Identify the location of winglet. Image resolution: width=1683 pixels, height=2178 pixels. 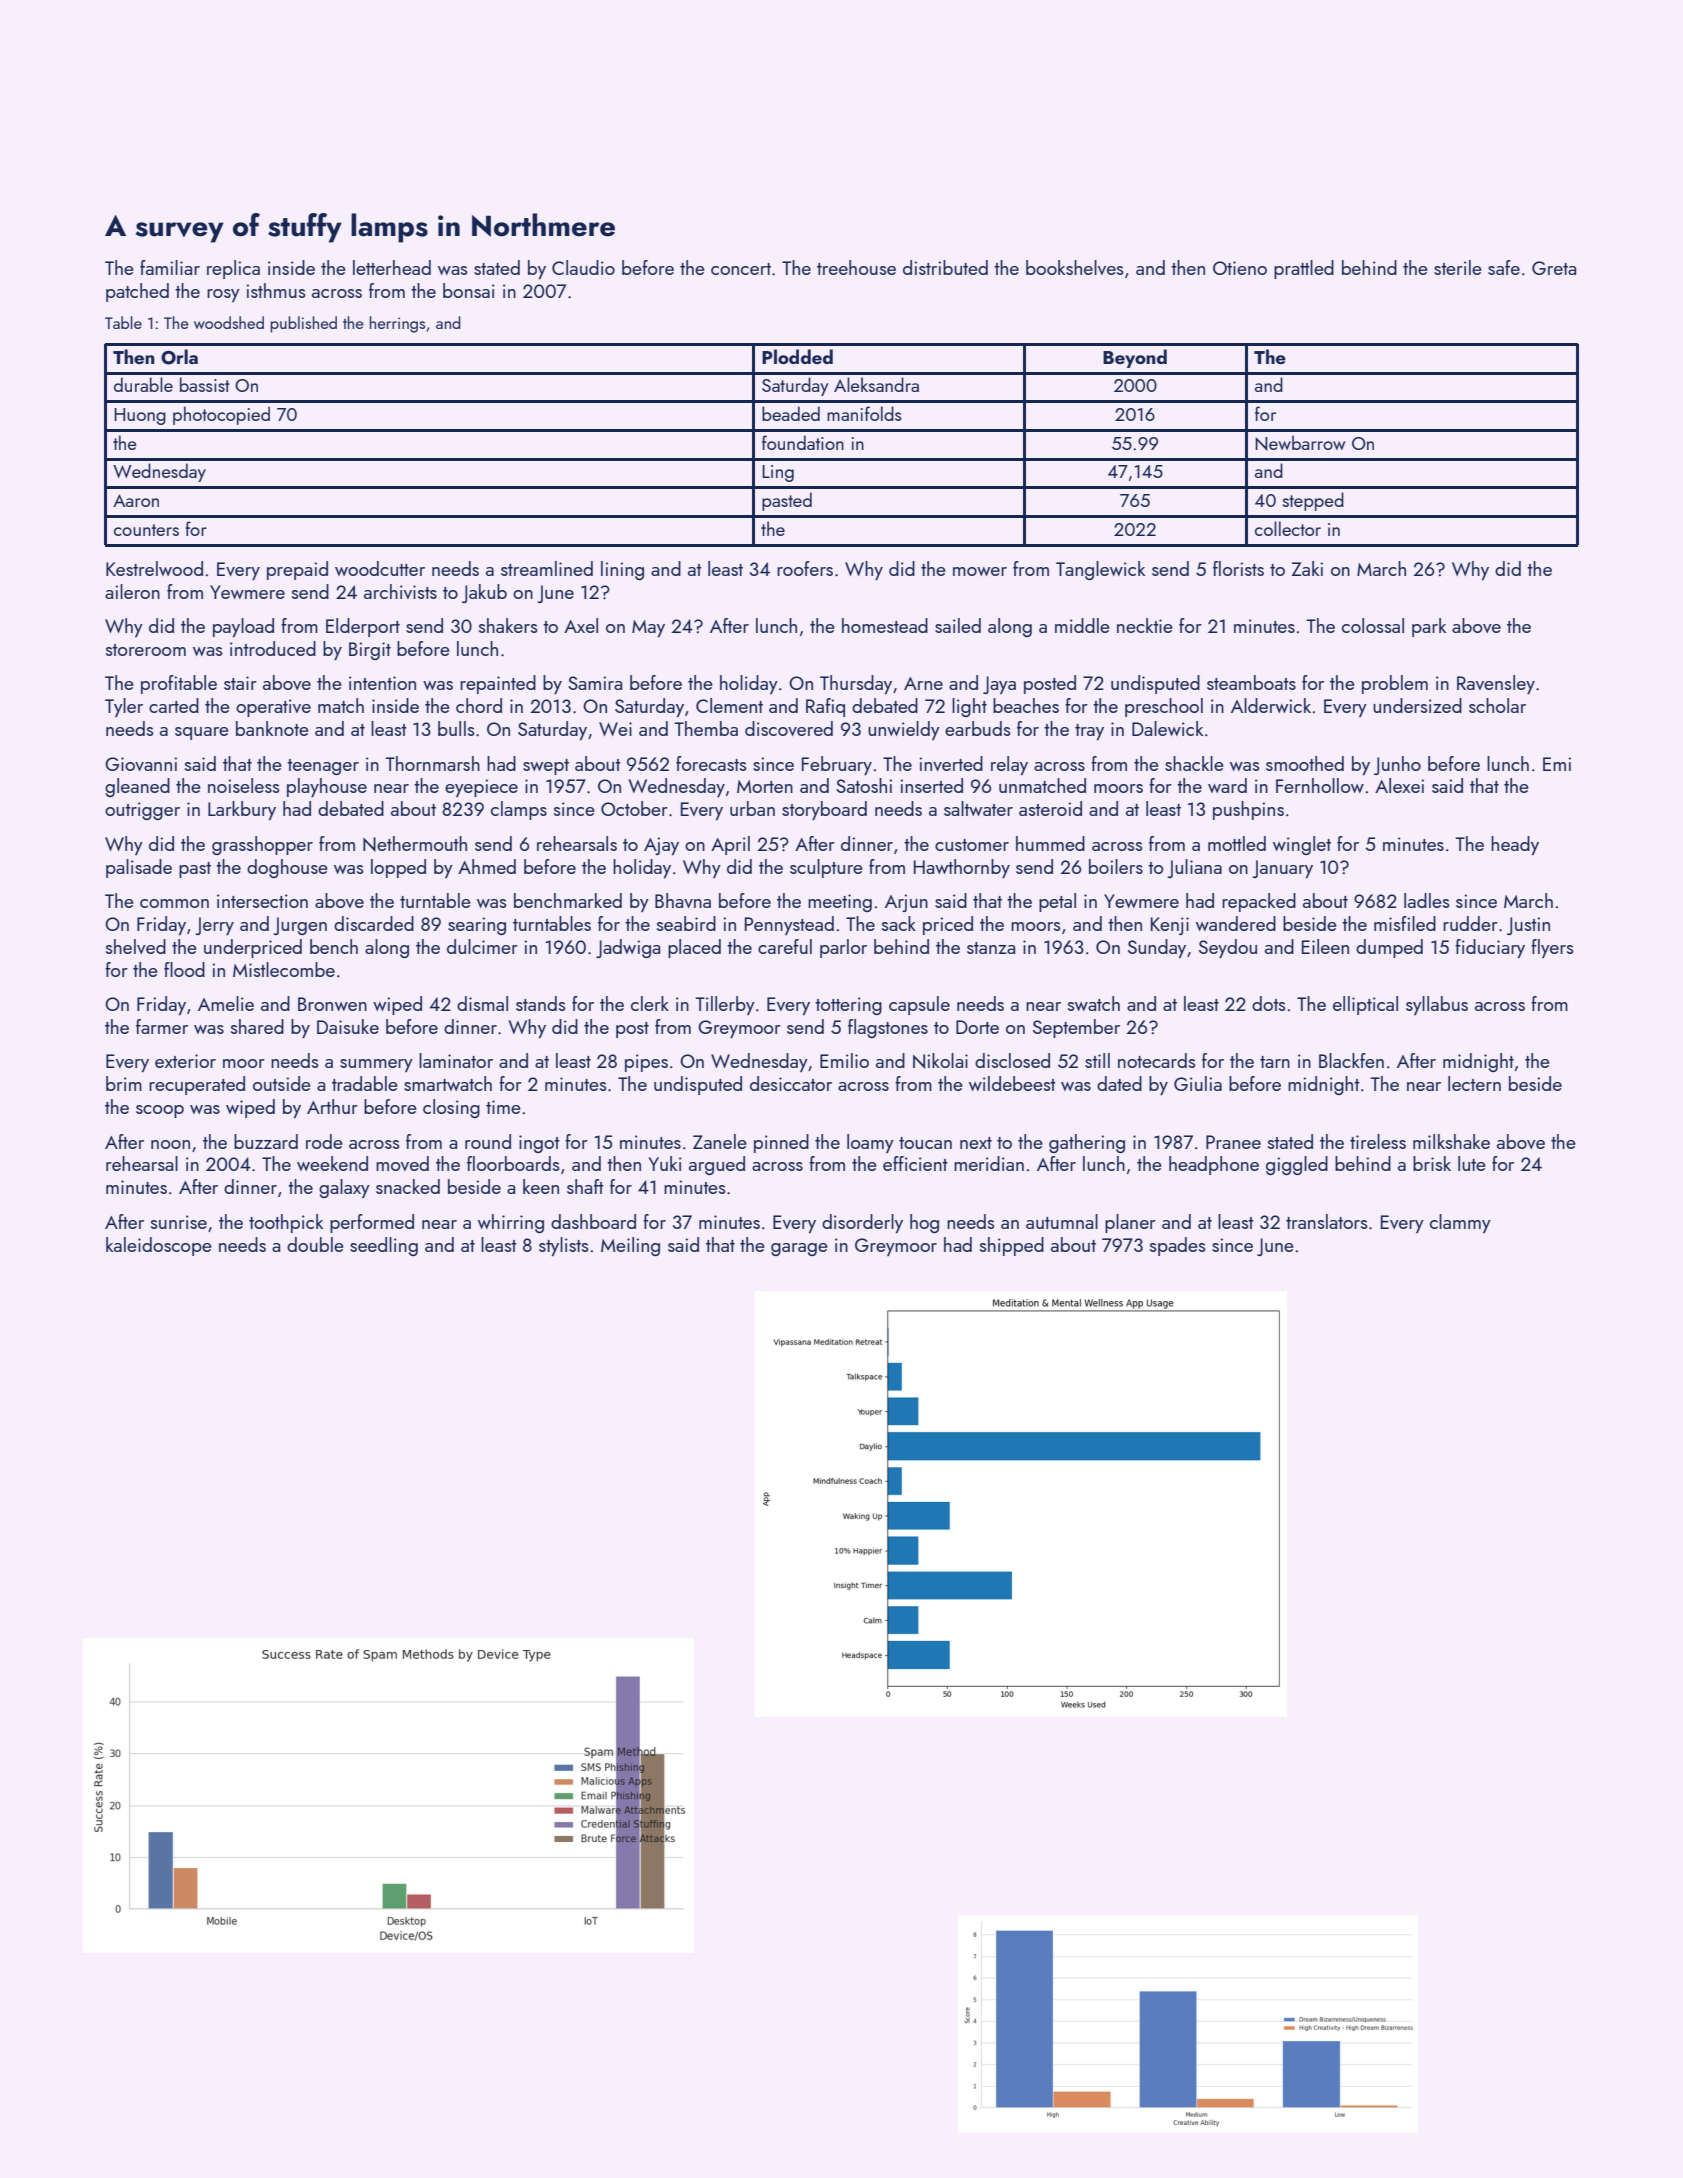
(1302, 845).
